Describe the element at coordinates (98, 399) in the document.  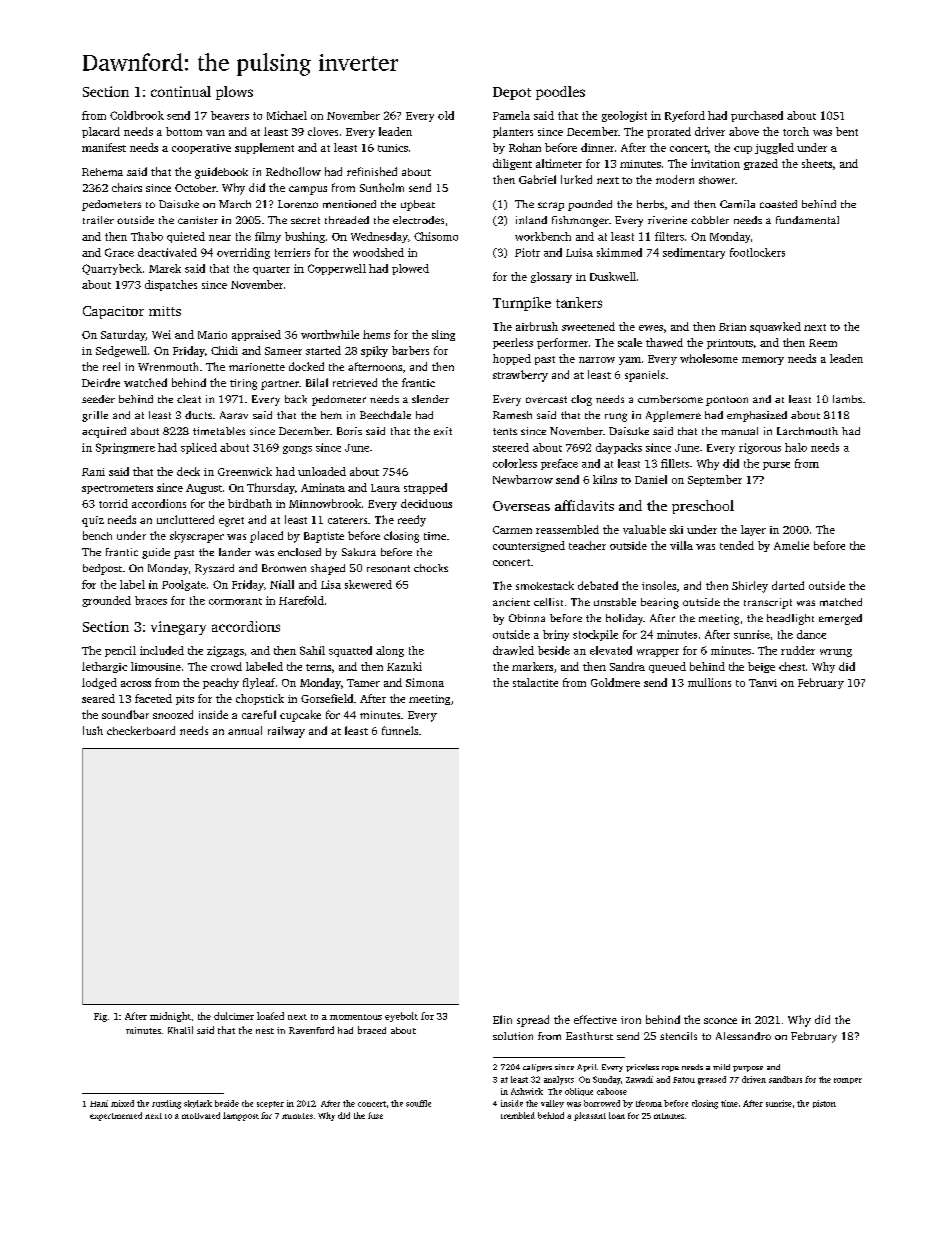
I see `seeder` at that location.
